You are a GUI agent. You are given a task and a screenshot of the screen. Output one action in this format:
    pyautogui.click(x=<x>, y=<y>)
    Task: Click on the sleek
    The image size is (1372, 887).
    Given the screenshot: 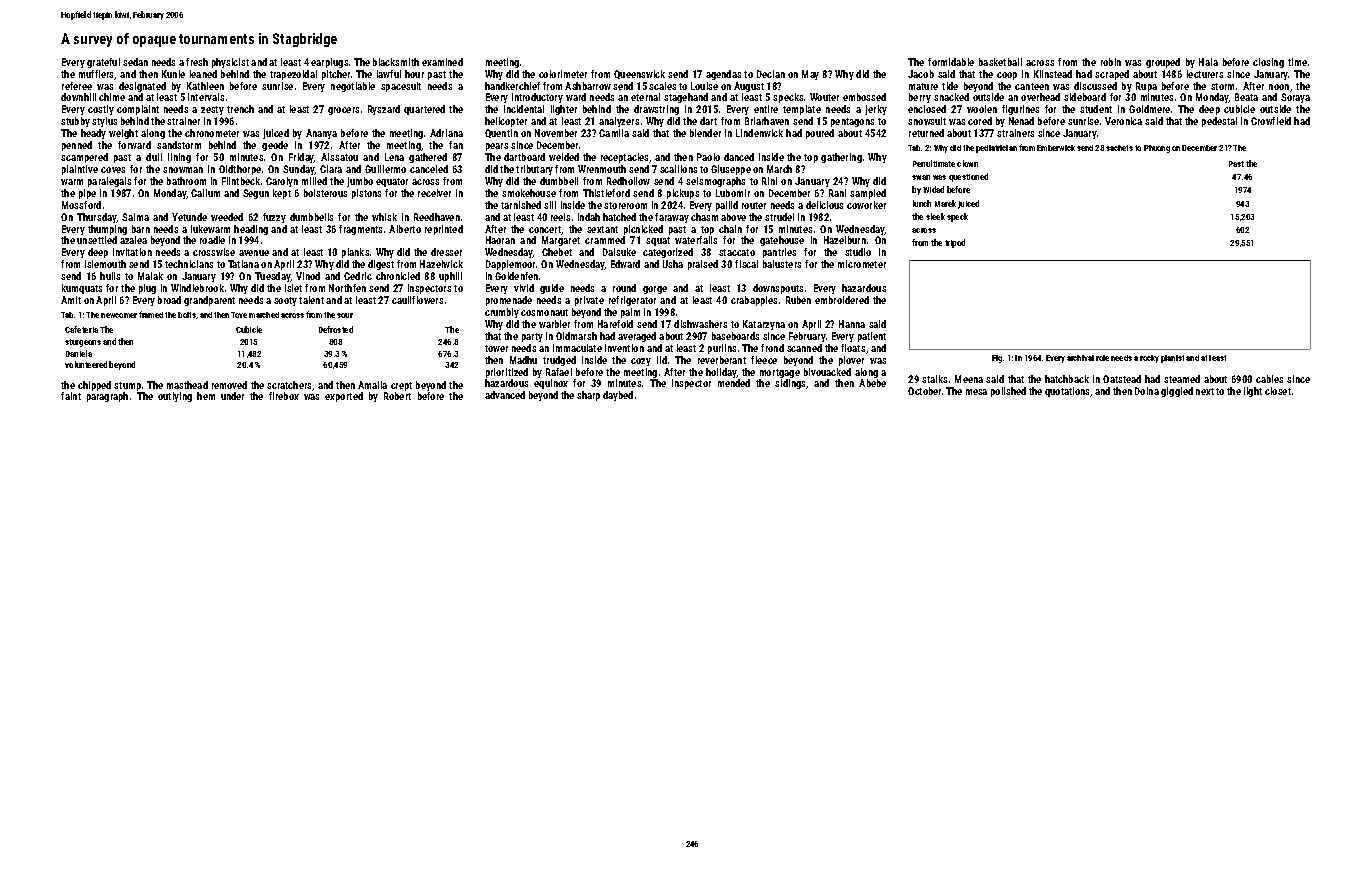 What is the action you would take?
    pyautogui.click(x=935, y=216)
